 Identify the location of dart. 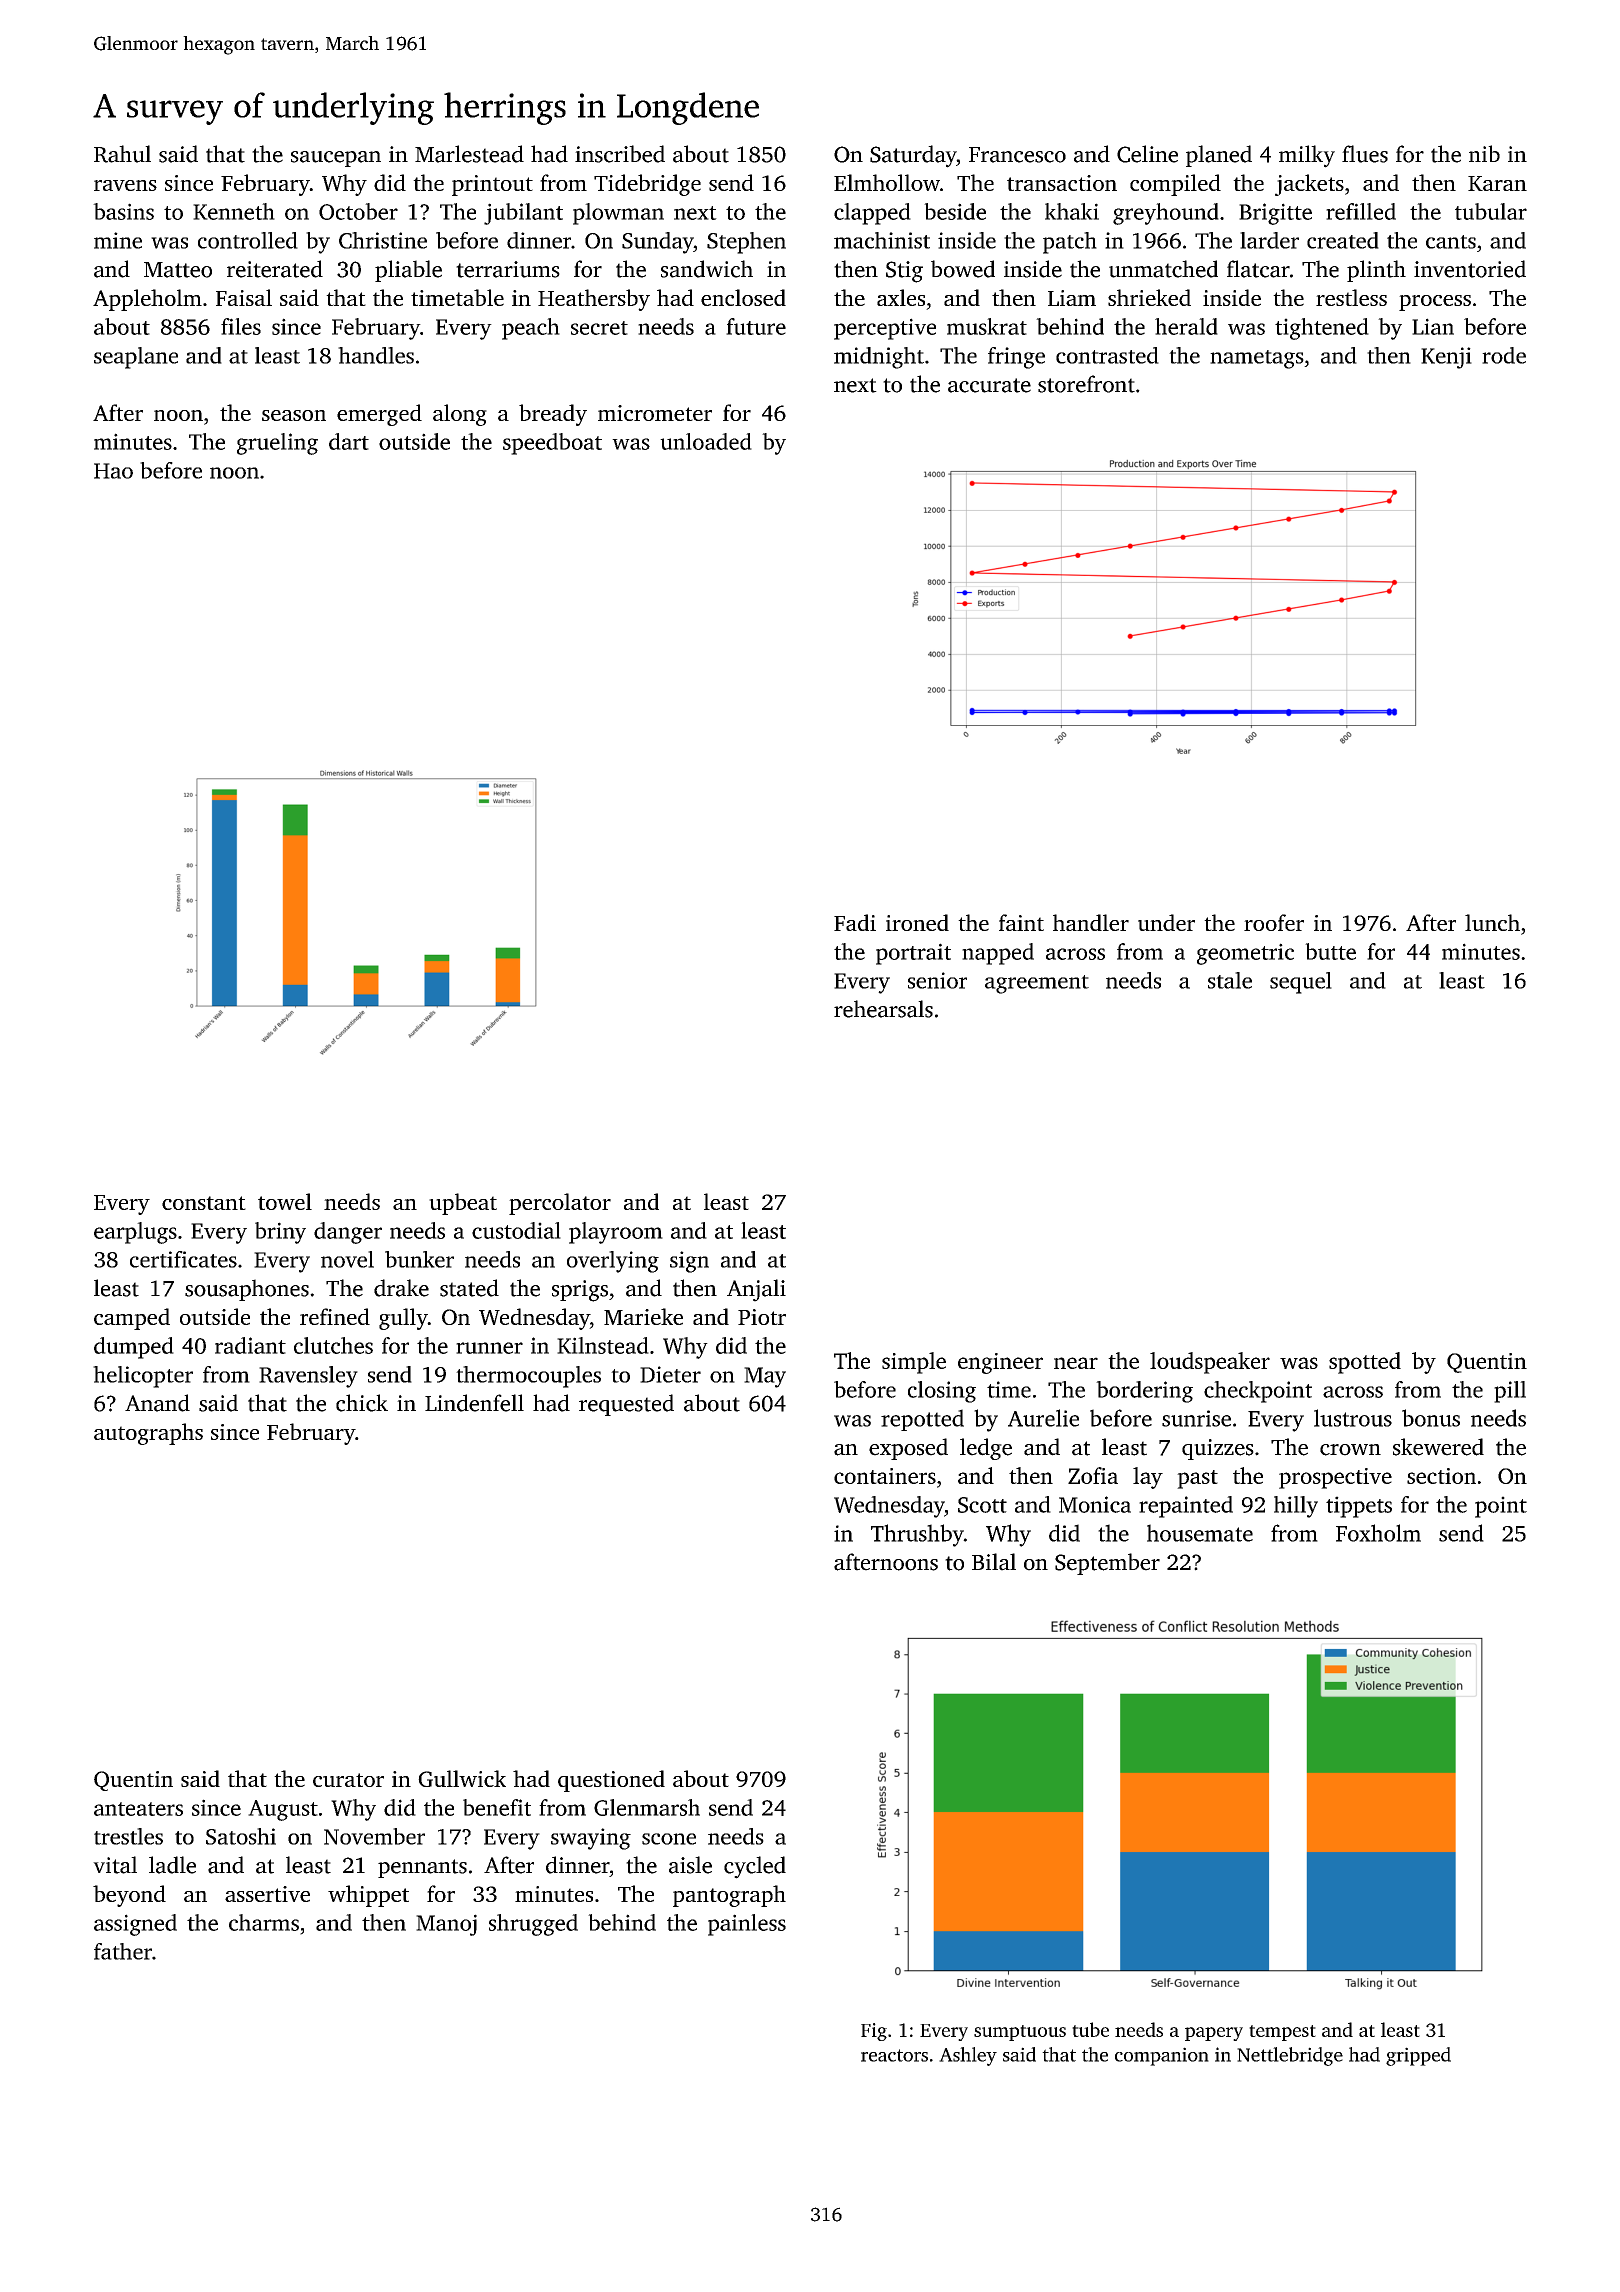
(349, 441).
